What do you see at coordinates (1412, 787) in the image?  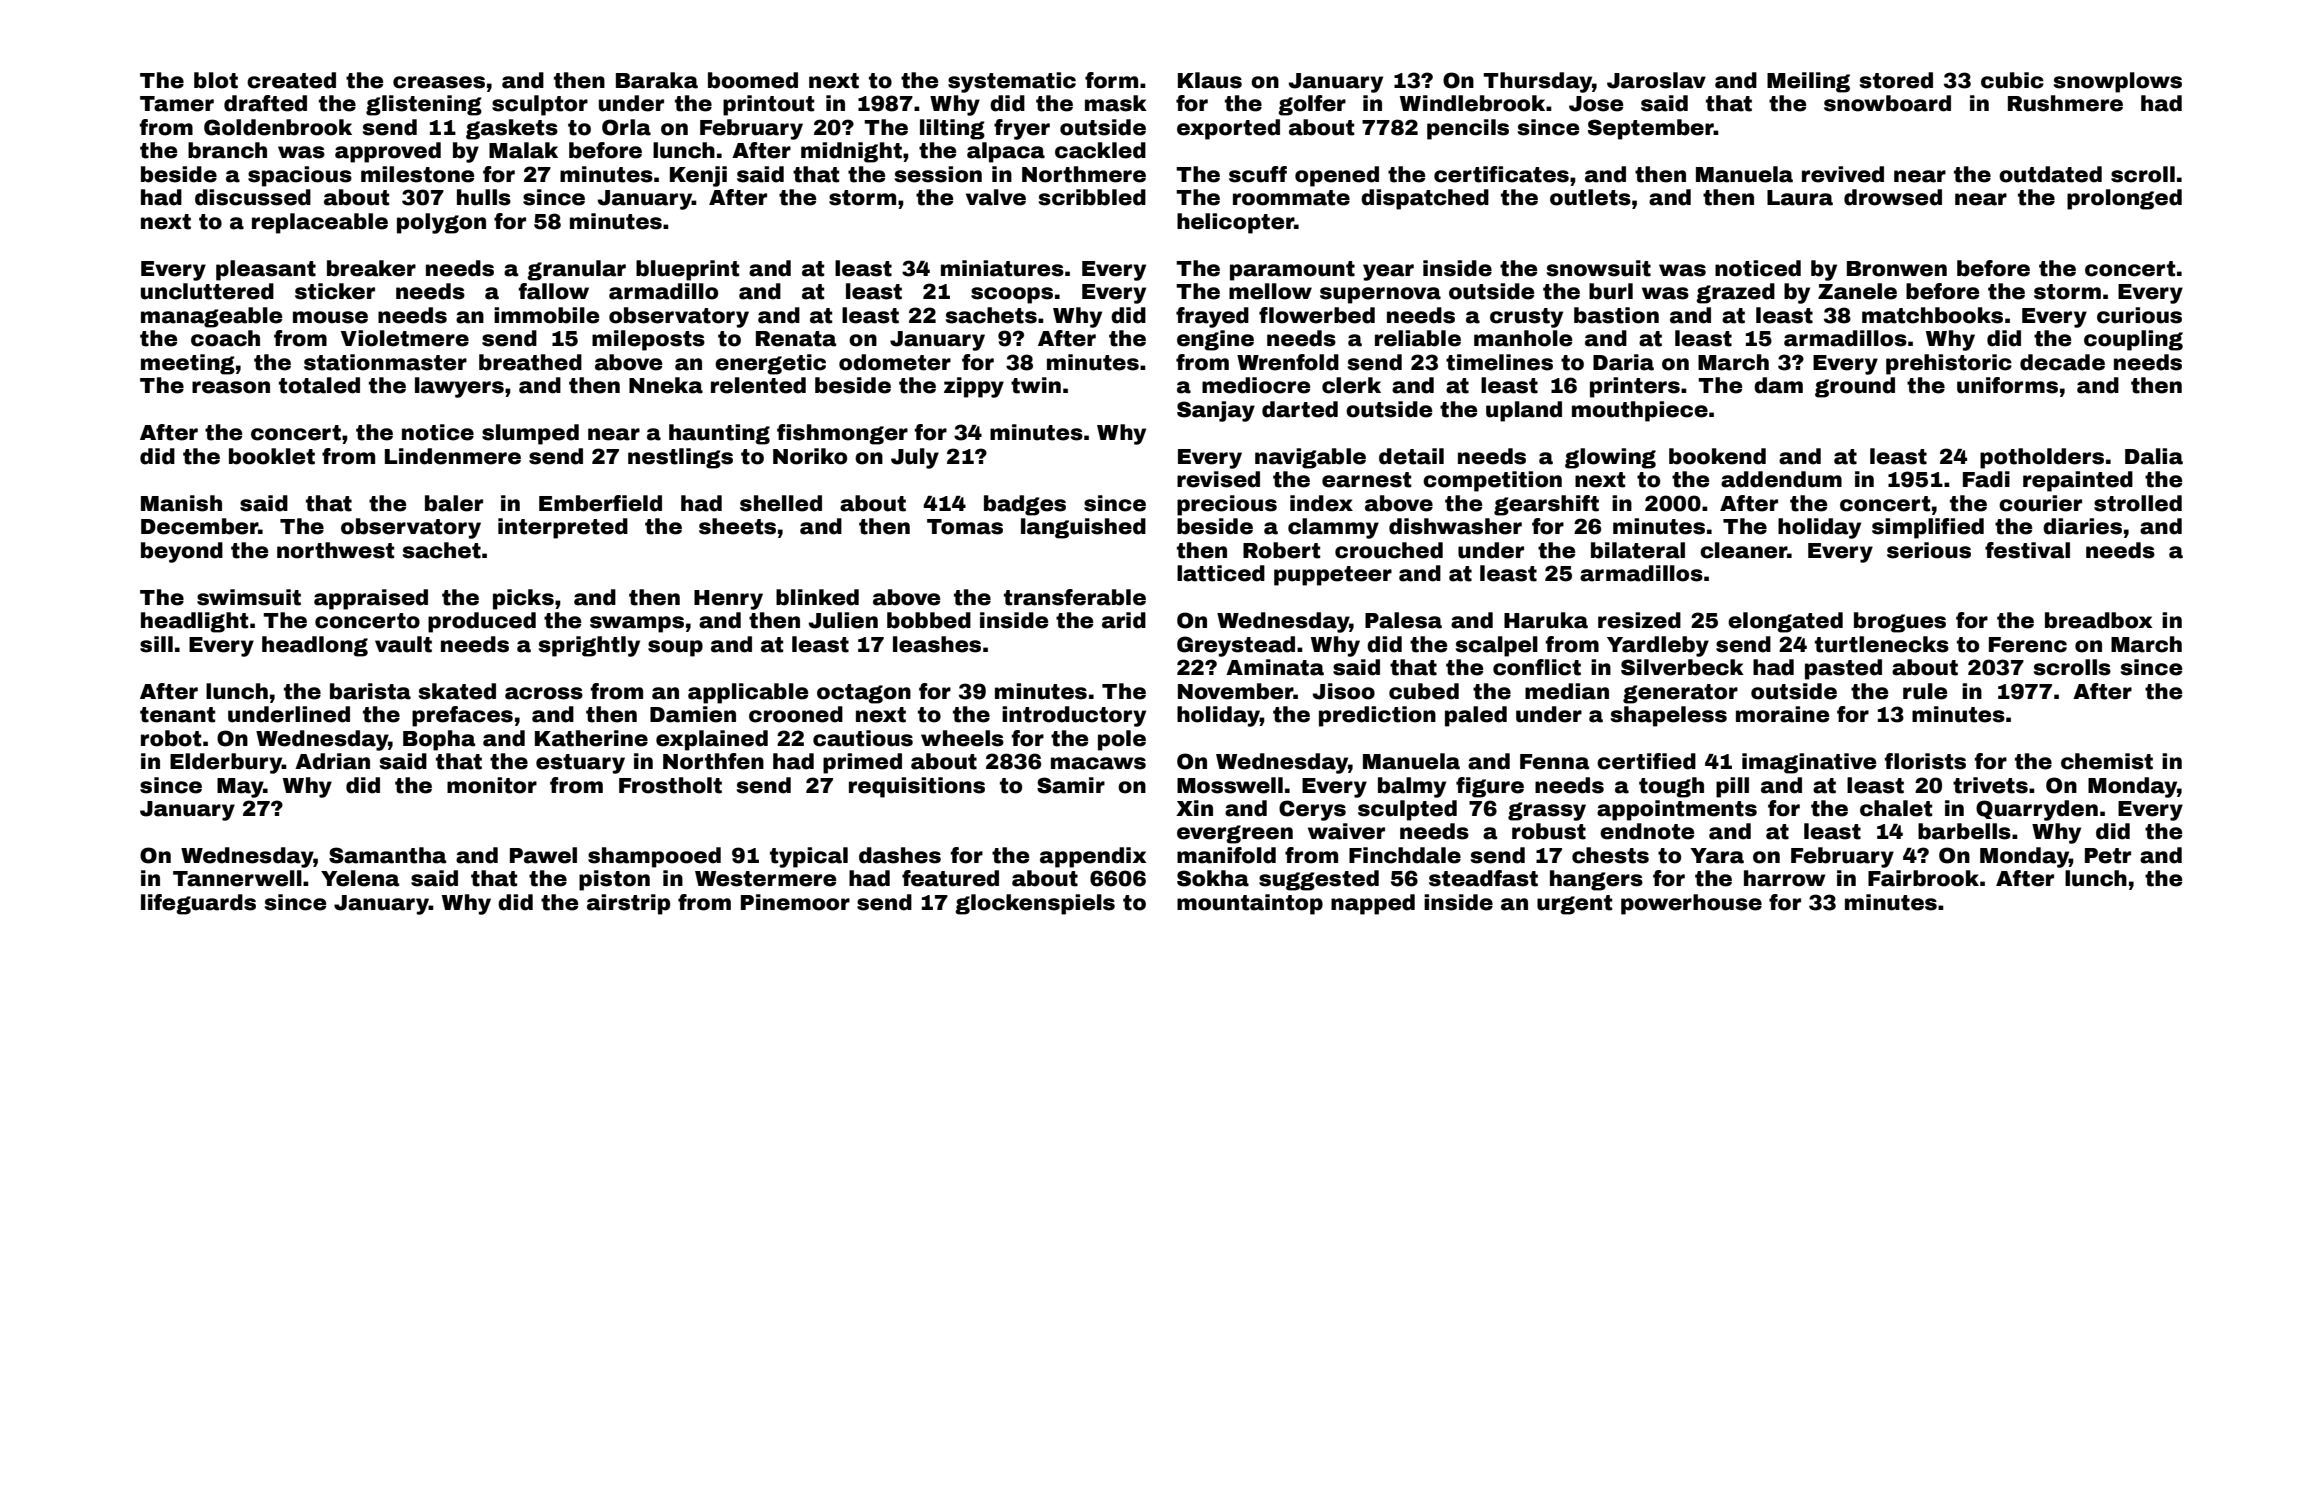 I see `balmy` at bounding box center [1412, 787].
